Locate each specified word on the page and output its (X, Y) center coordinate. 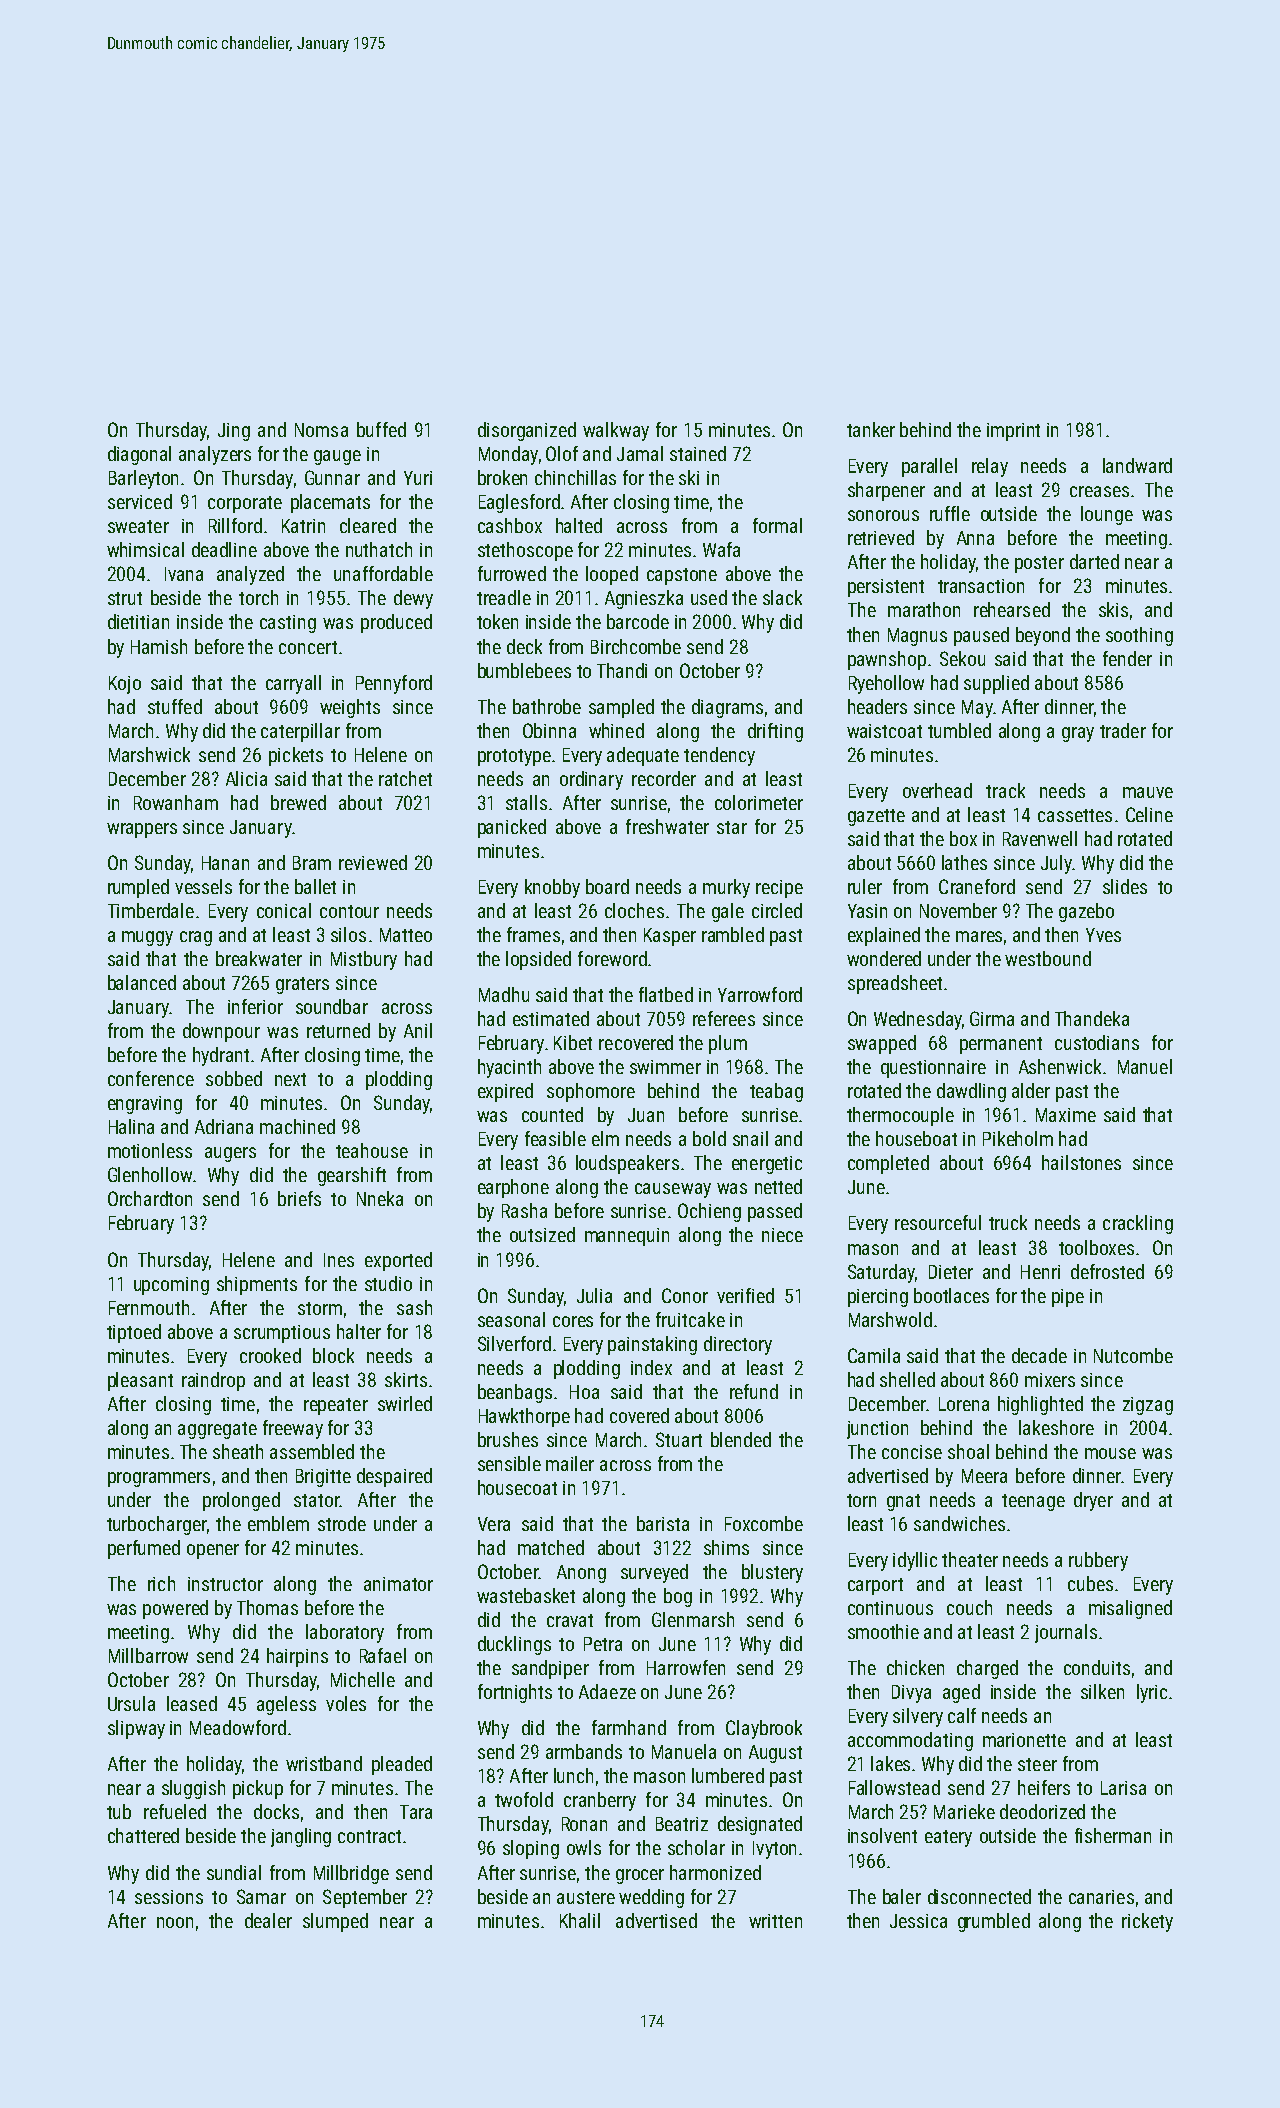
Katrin (303, 526)
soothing (1139, 636)
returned (338, 1030)
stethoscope (525, 551)
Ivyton (774, 1850)
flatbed (666, 994)
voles (346, 1703)
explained (884, 936)
